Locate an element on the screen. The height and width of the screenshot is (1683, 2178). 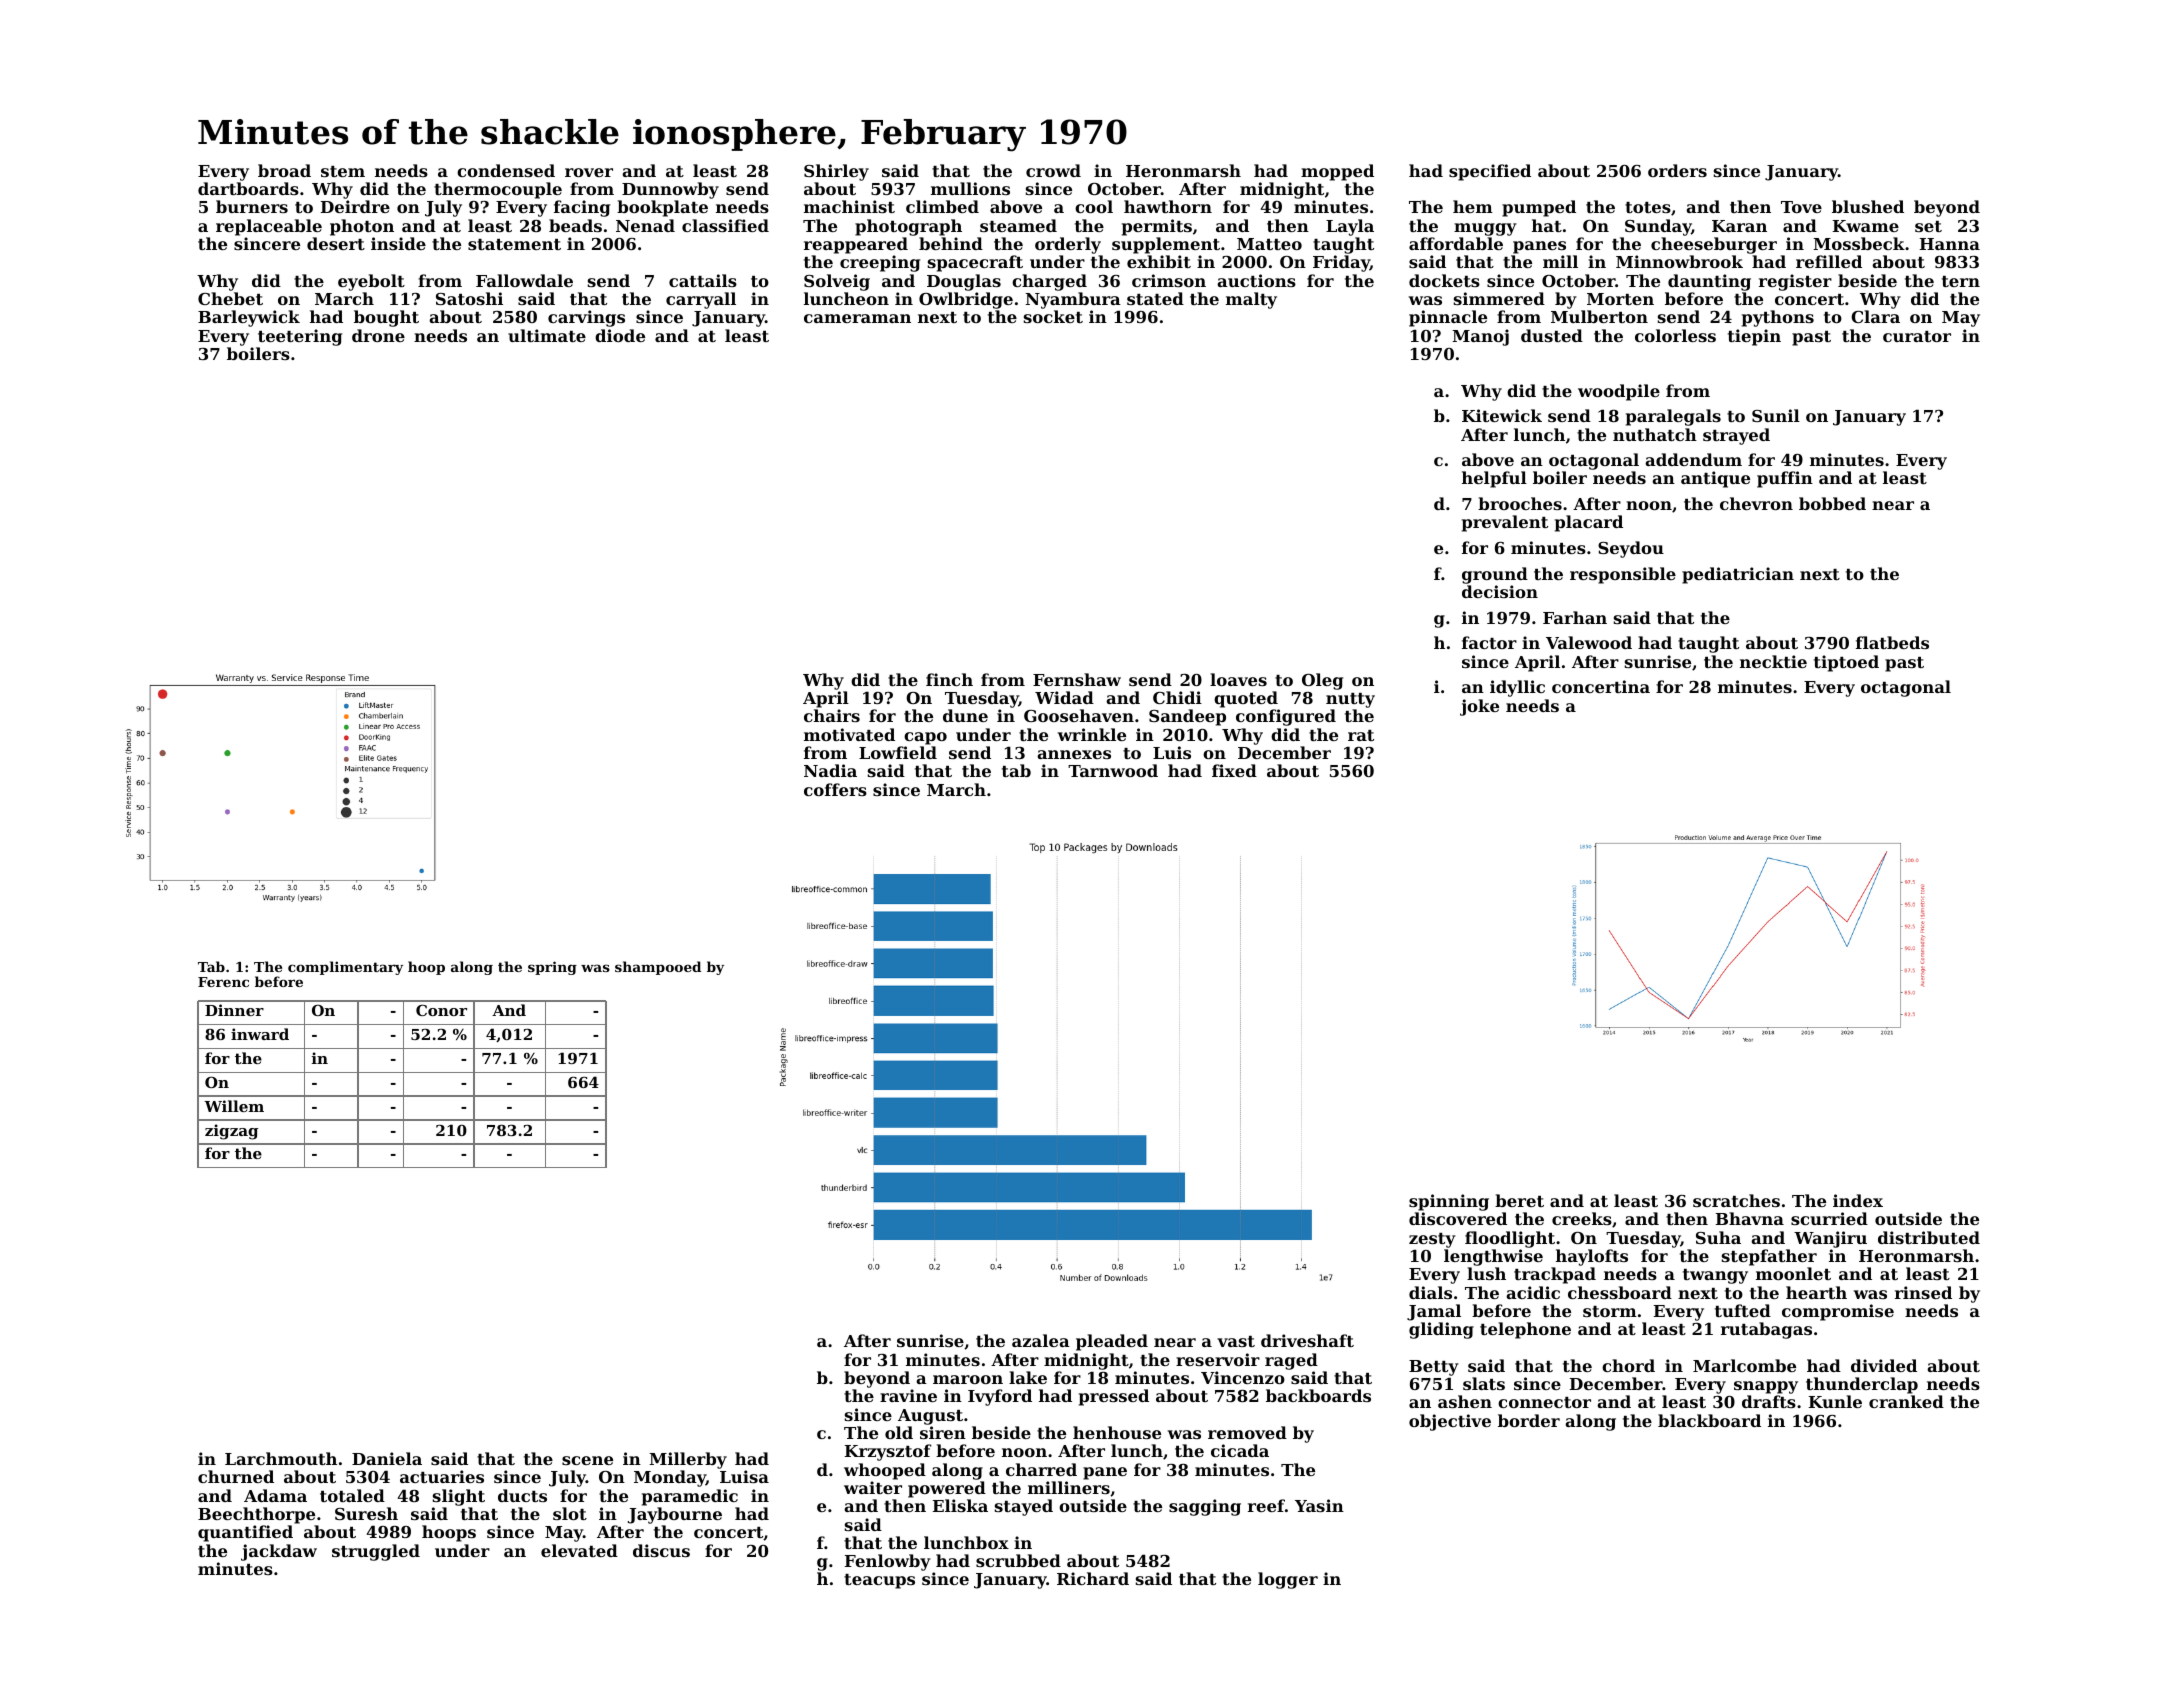
Deirdre is located at coordinates (355, 206).
